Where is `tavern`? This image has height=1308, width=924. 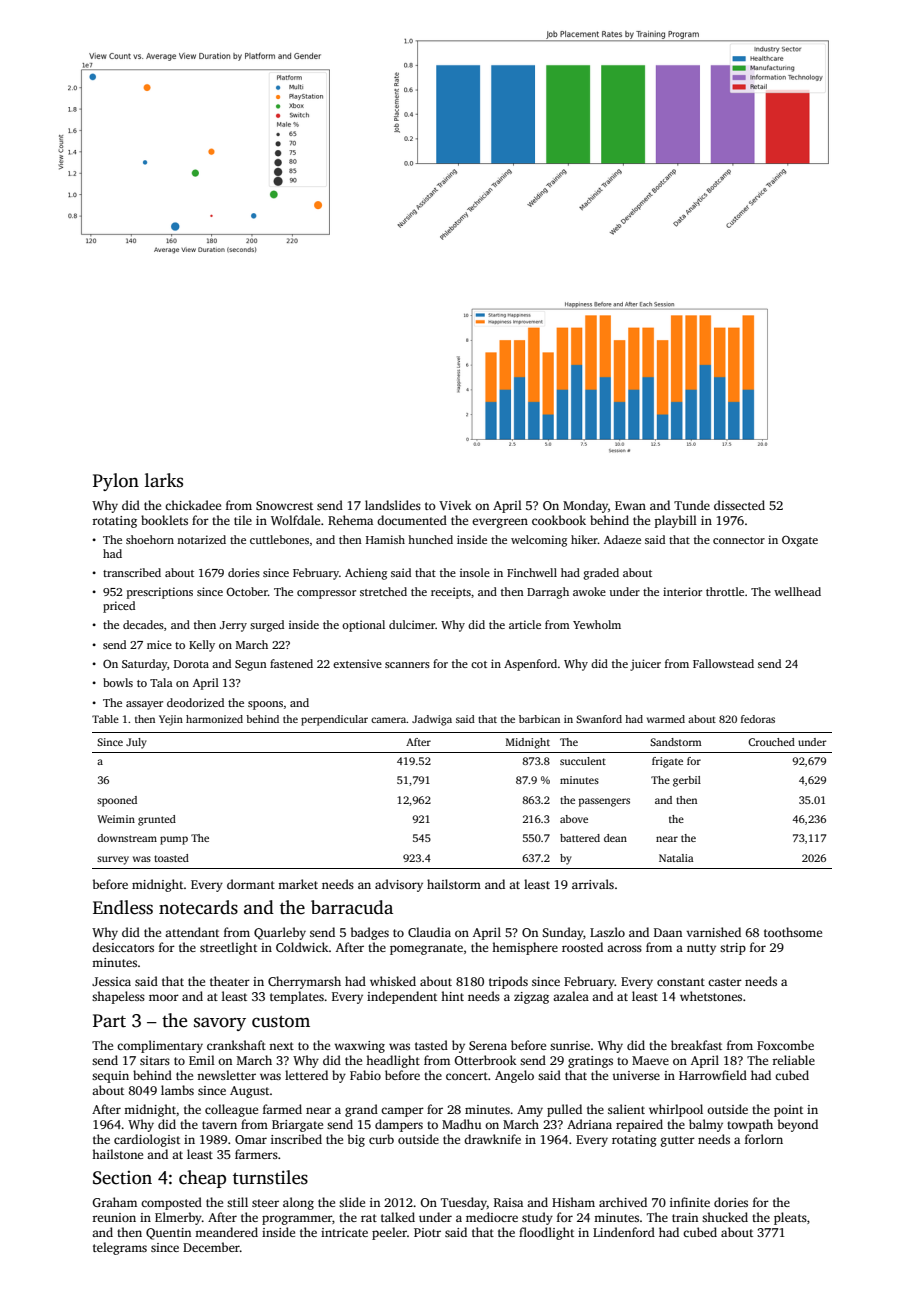 tavern is located at coordinates (219, 1125).
